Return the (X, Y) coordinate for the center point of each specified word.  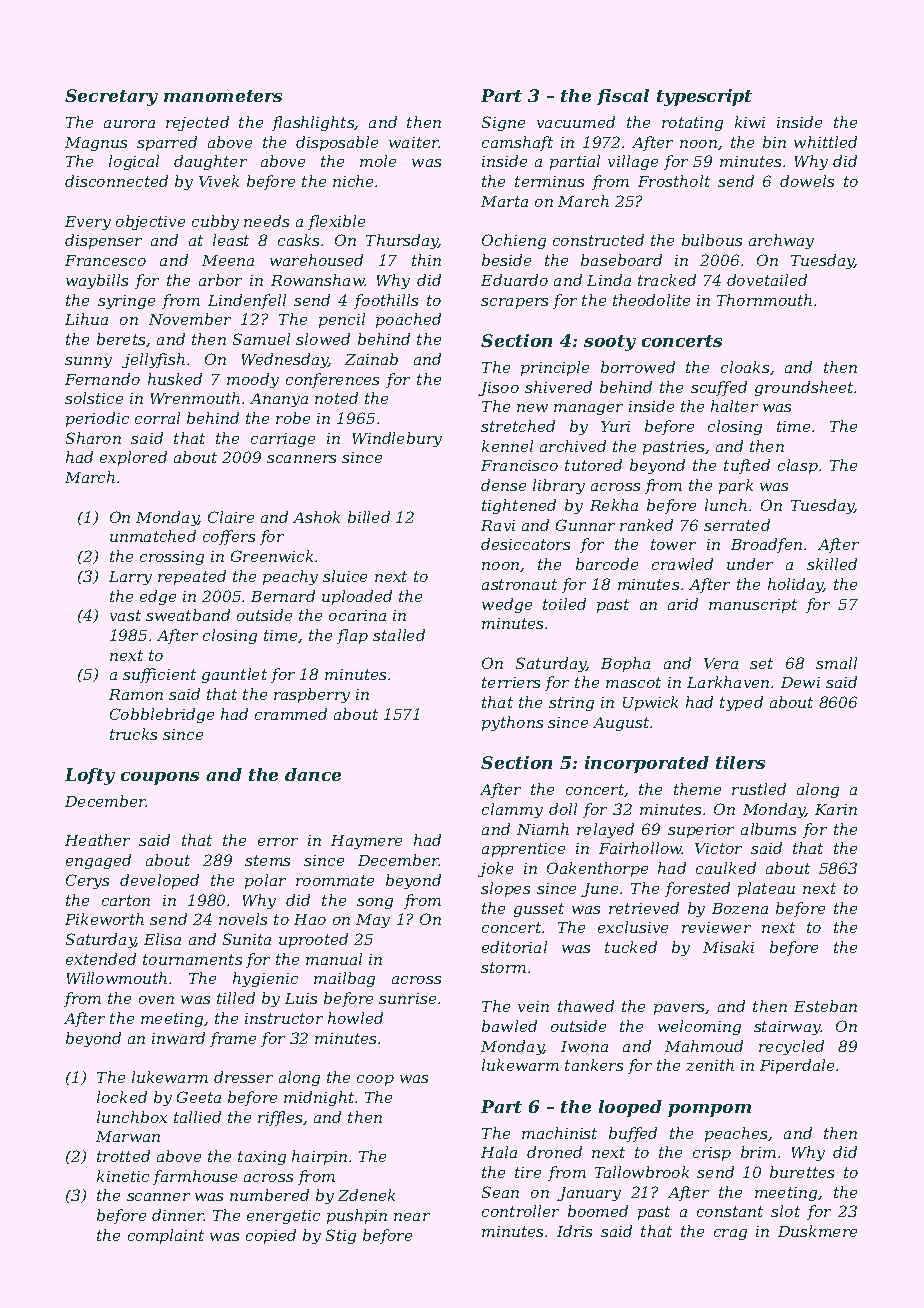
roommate (335, 880)
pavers (680, 1009)
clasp (798, 466)
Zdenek (366, 1195)
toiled (564, 604)
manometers (223, 96)
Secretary (111, 97)
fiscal (623, 97)
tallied (197, 1117)
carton (126, 900)
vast (125, 615)
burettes (802, 1172)
